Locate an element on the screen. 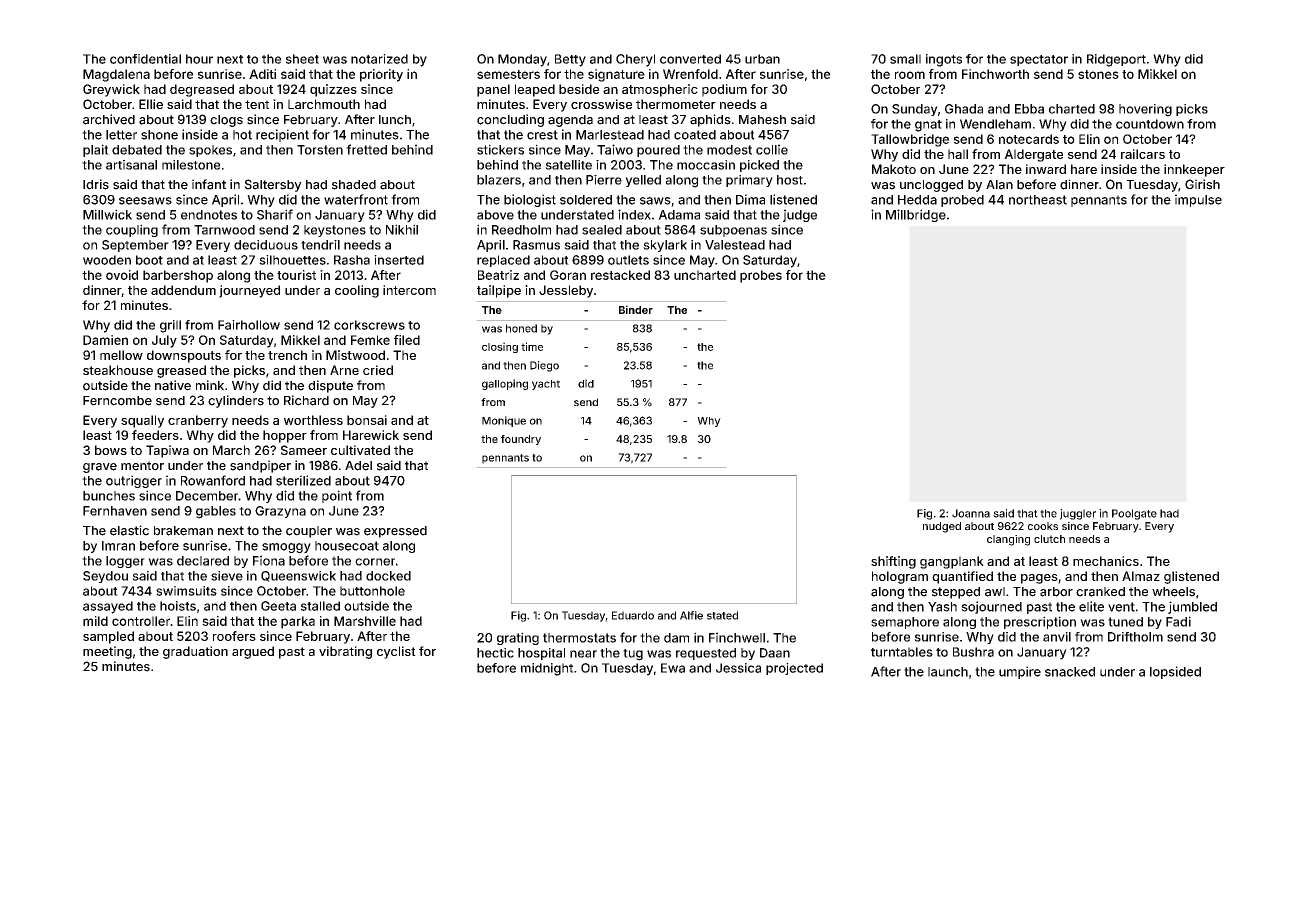 The height and width of the screenshot is (924, 1308). sheet is located at coordinates (302, 59).
